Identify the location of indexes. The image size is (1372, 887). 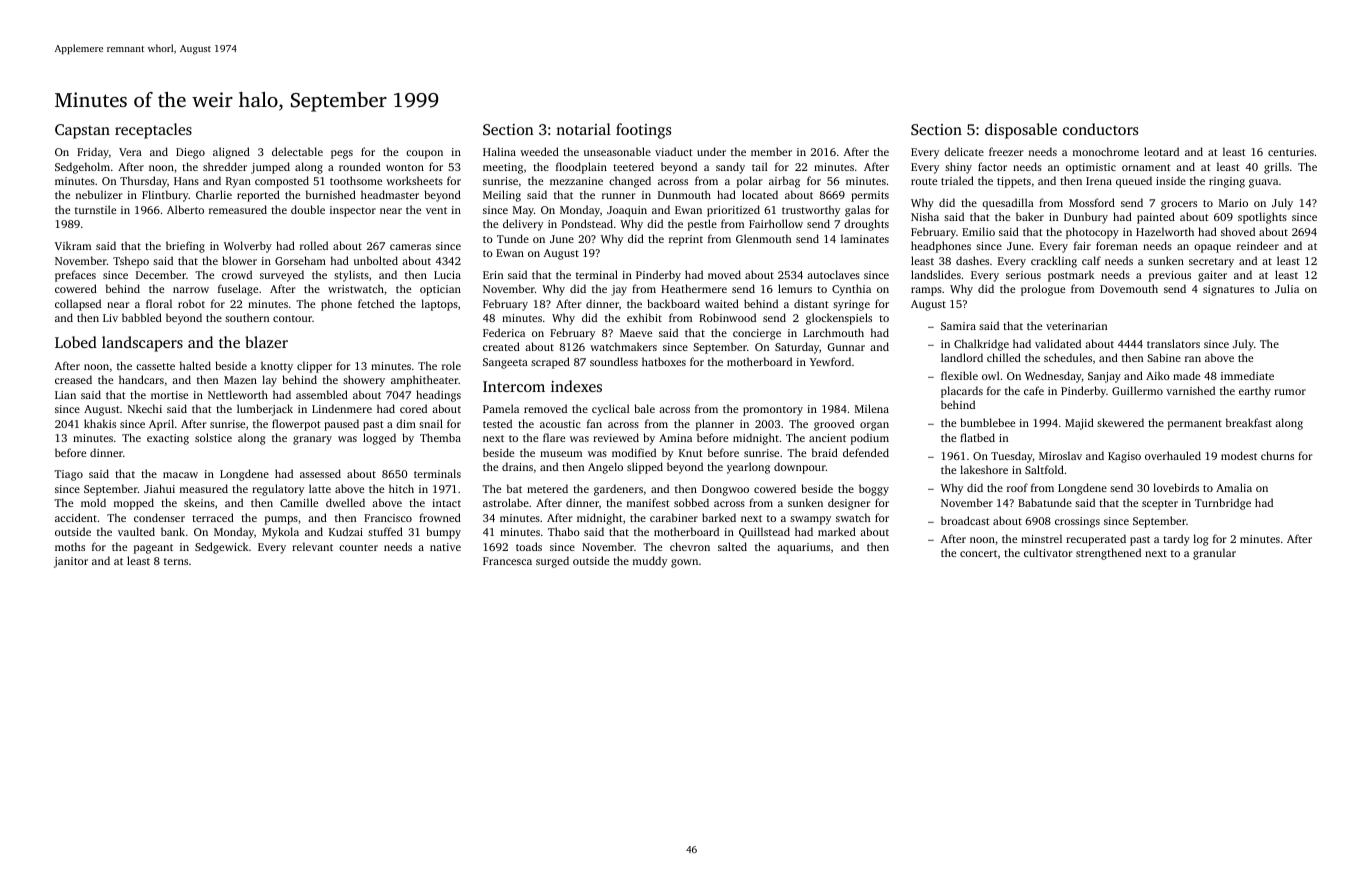
(576, 386).
